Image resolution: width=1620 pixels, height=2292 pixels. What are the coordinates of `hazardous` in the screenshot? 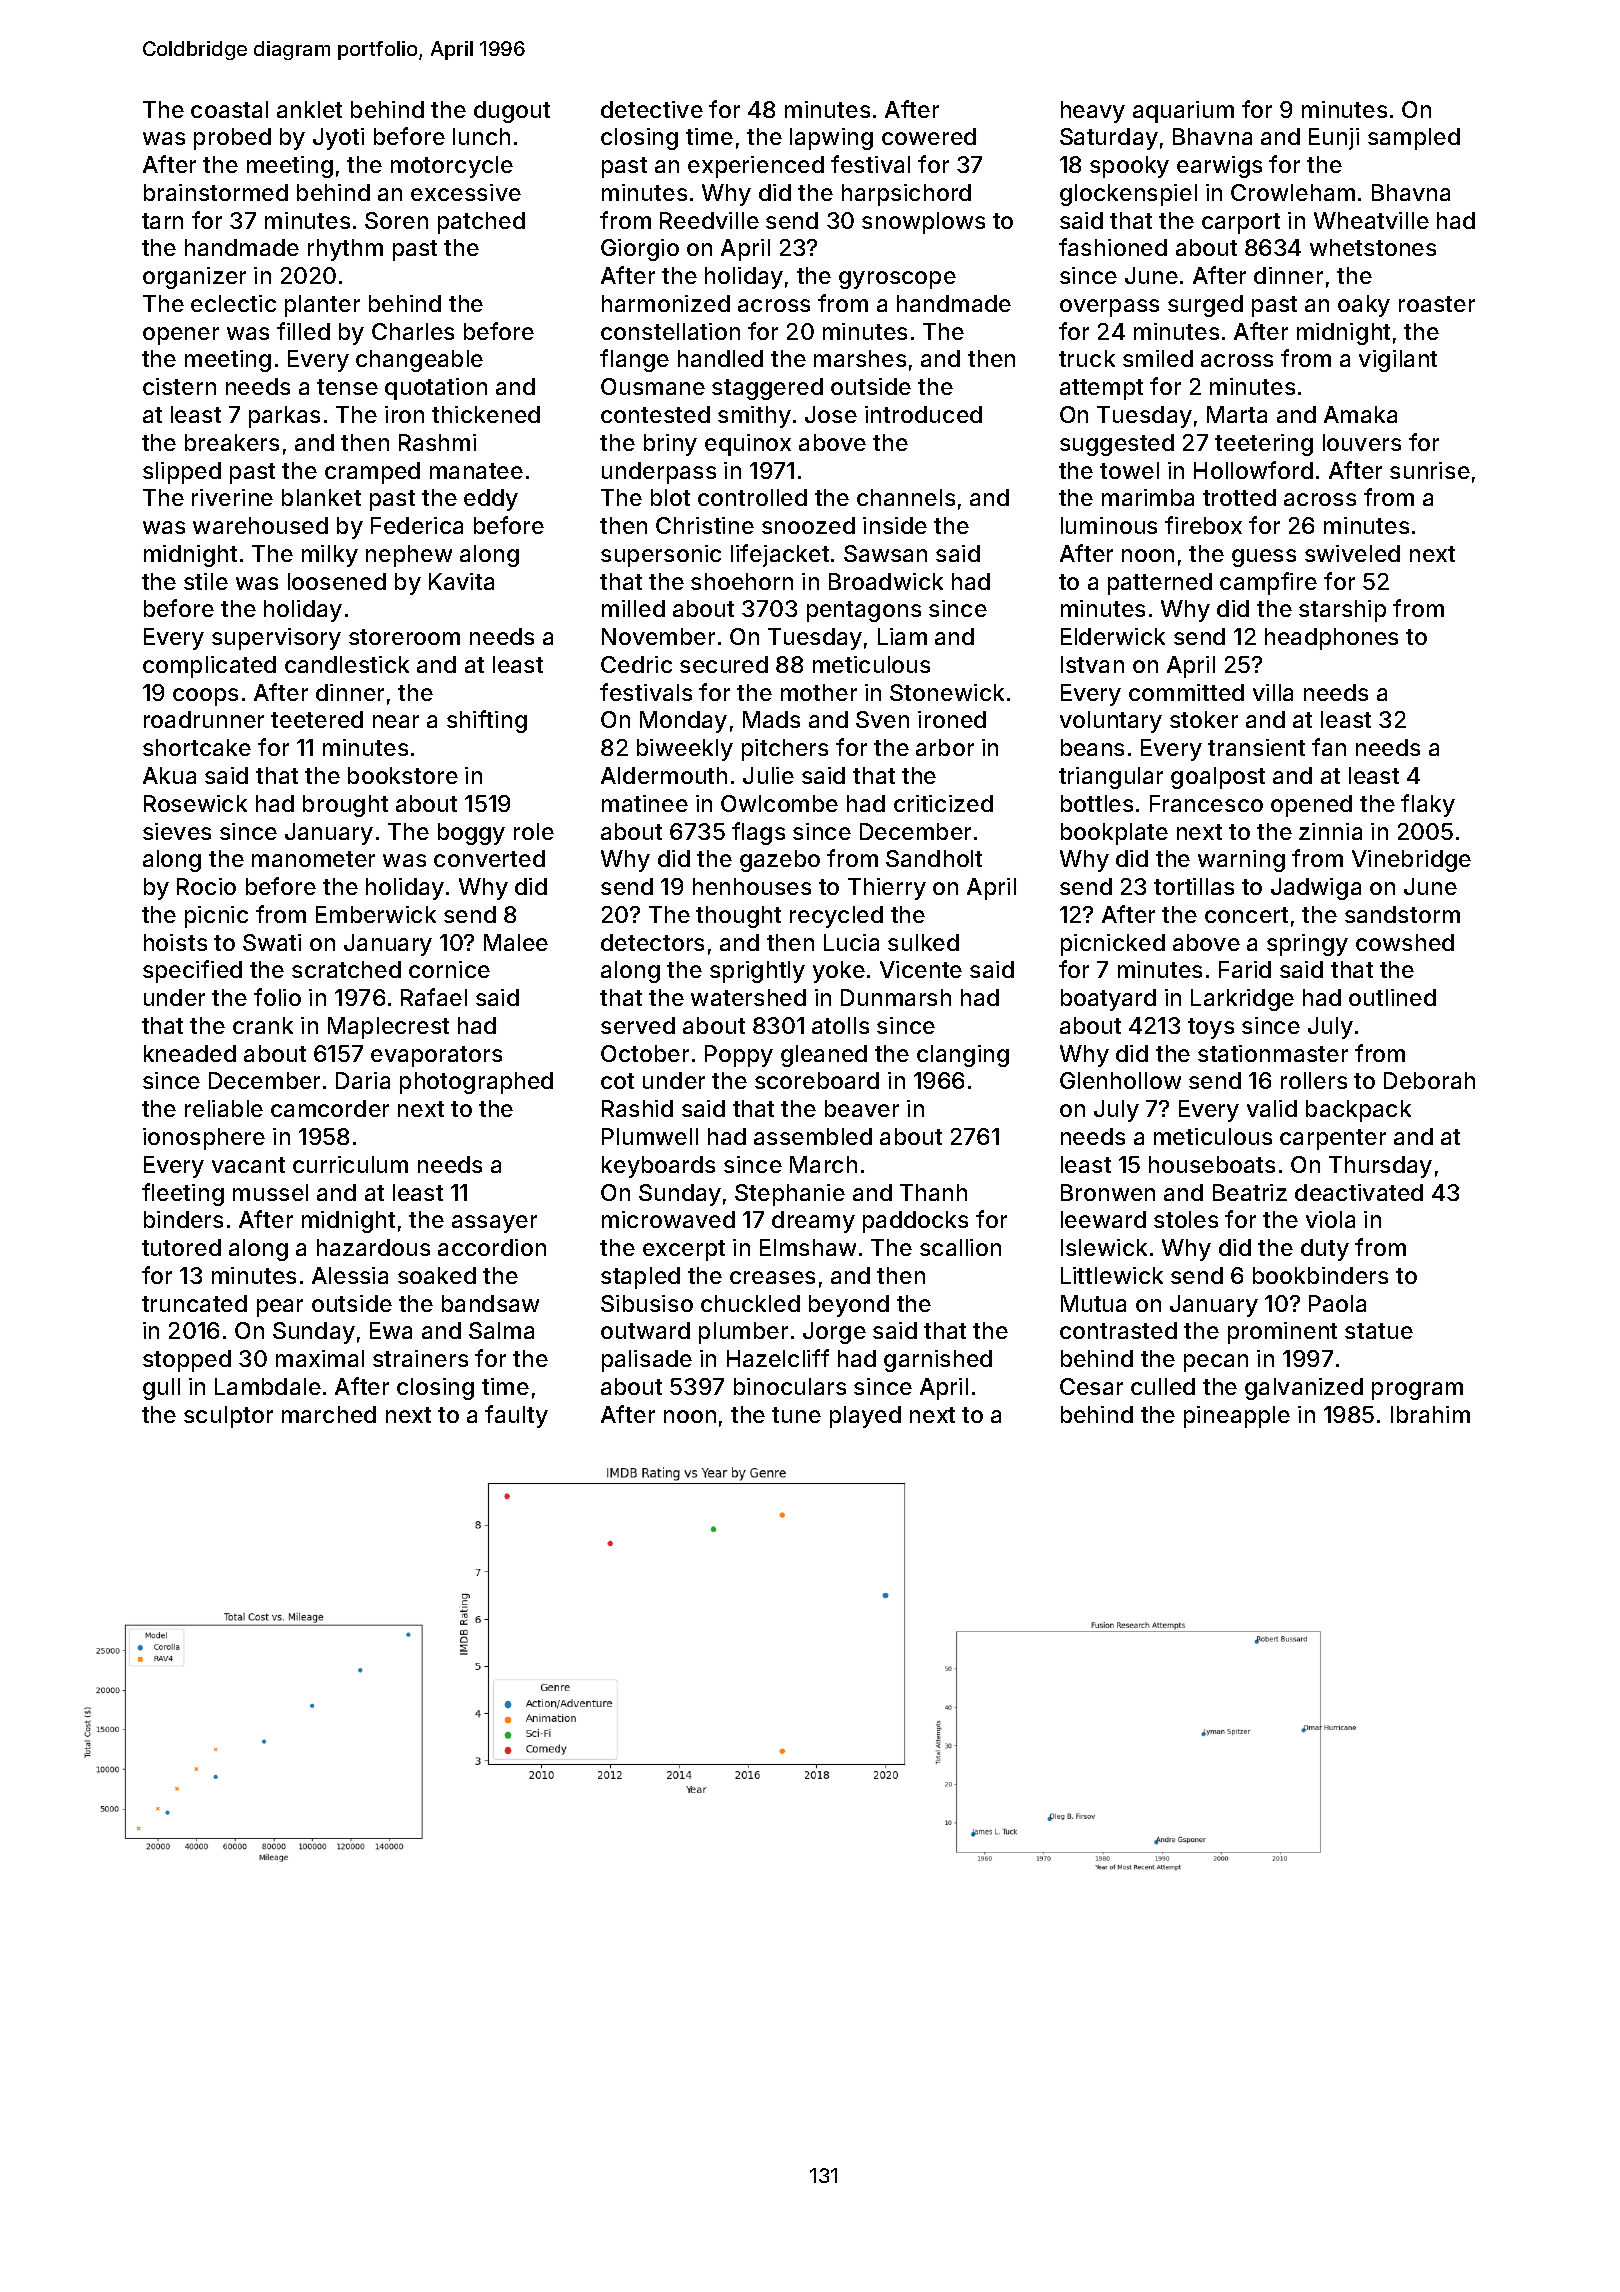 It's located at (373, 1247).
